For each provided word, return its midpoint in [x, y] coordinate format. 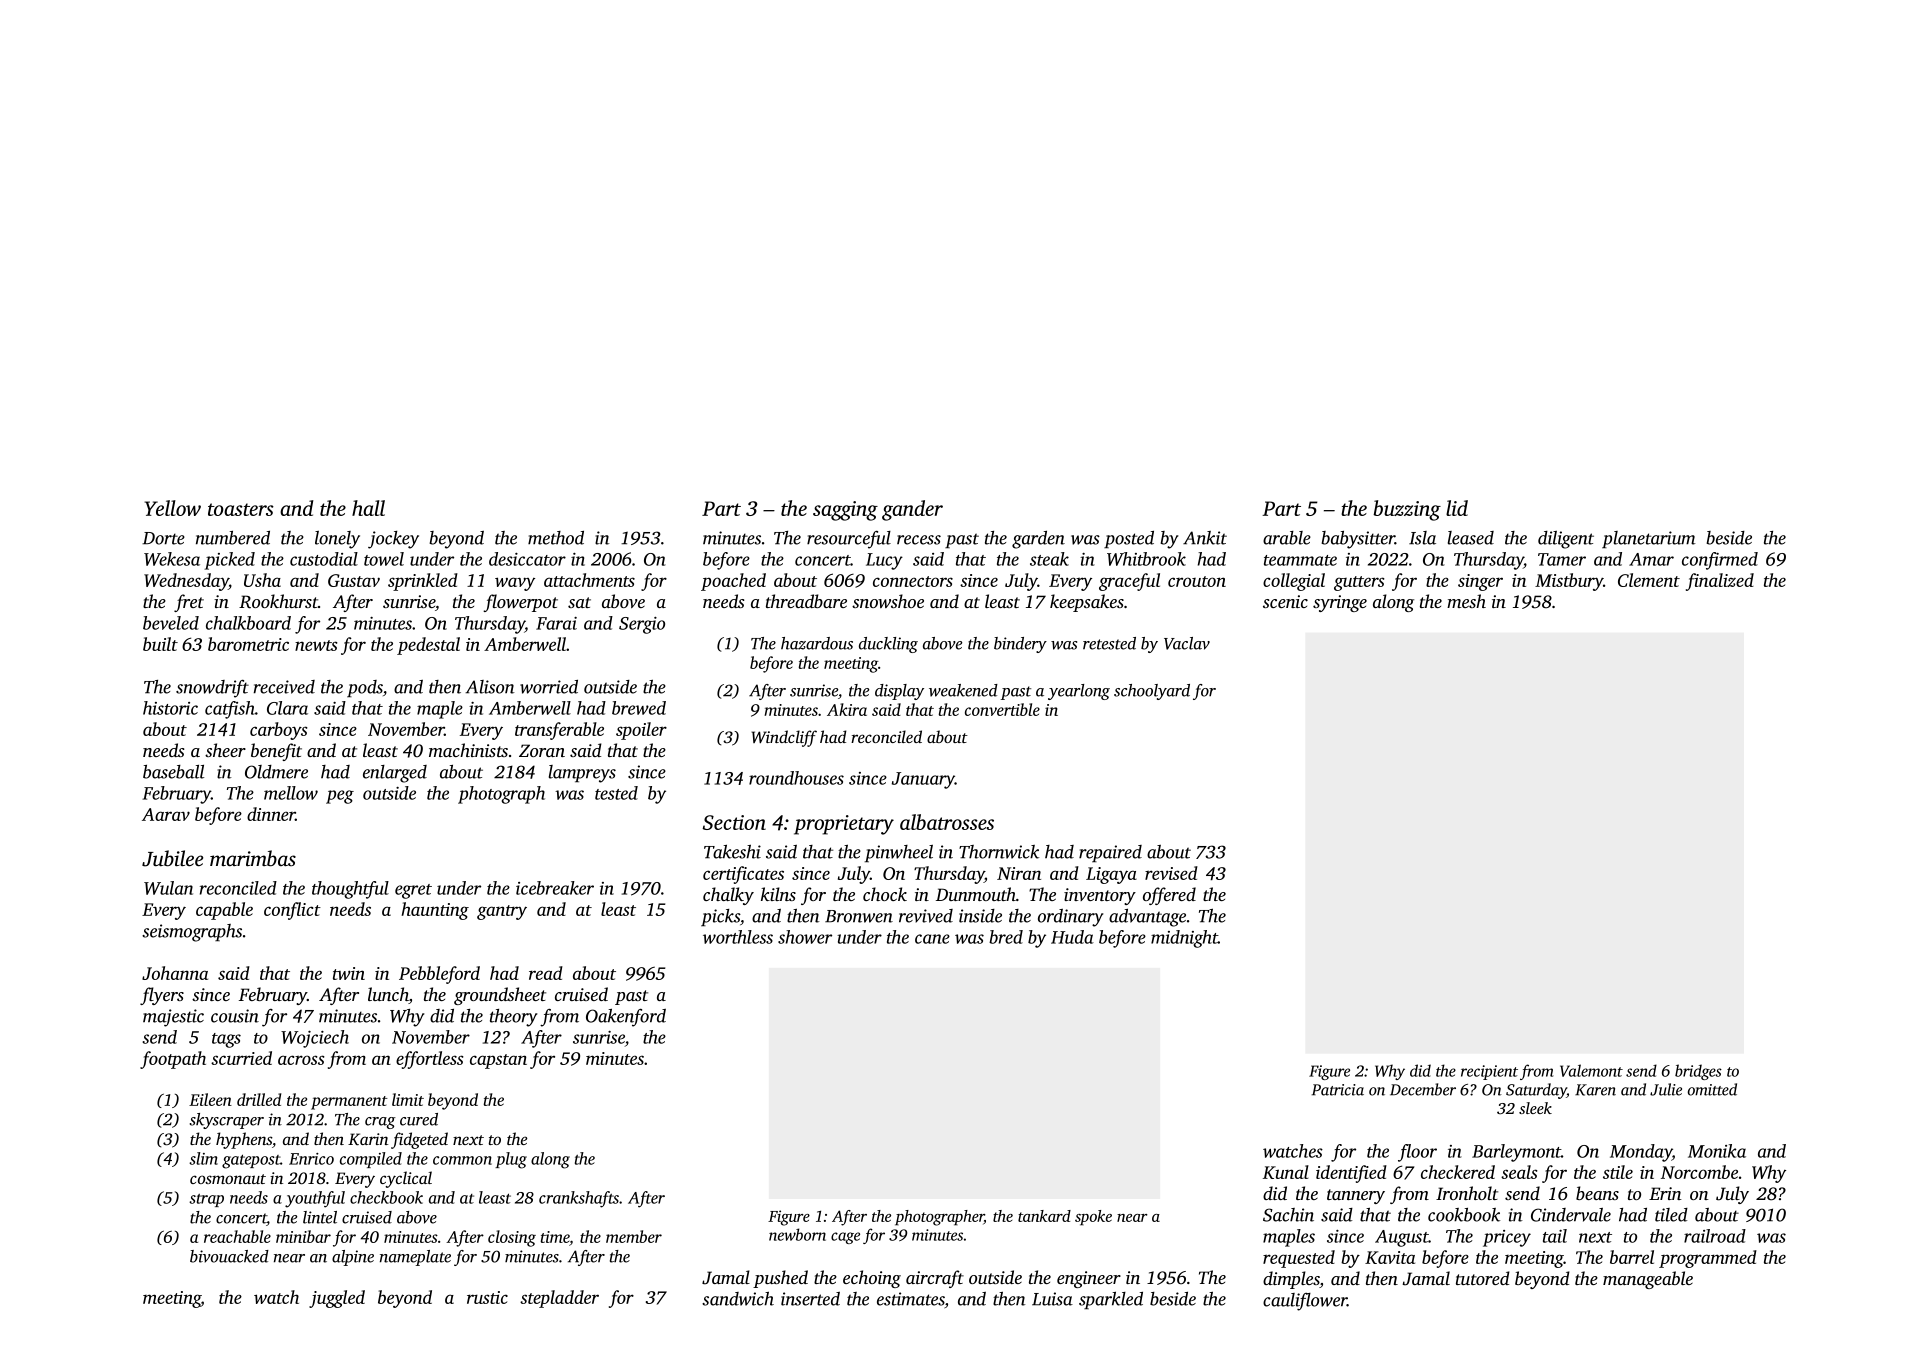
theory [513, 1018]
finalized [1720, 582]
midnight [1184, 939]
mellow [291, 793]
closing [512, 1238]
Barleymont [1516, 1153]
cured [419, 1119]
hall [368, 508]
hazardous [817, 643]
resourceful [849, 540]
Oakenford [626, 1018]
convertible [1002, 709]
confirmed [1720, 561]
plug [511, 1160]
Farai [556, 623]
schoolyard [1152, 692]
